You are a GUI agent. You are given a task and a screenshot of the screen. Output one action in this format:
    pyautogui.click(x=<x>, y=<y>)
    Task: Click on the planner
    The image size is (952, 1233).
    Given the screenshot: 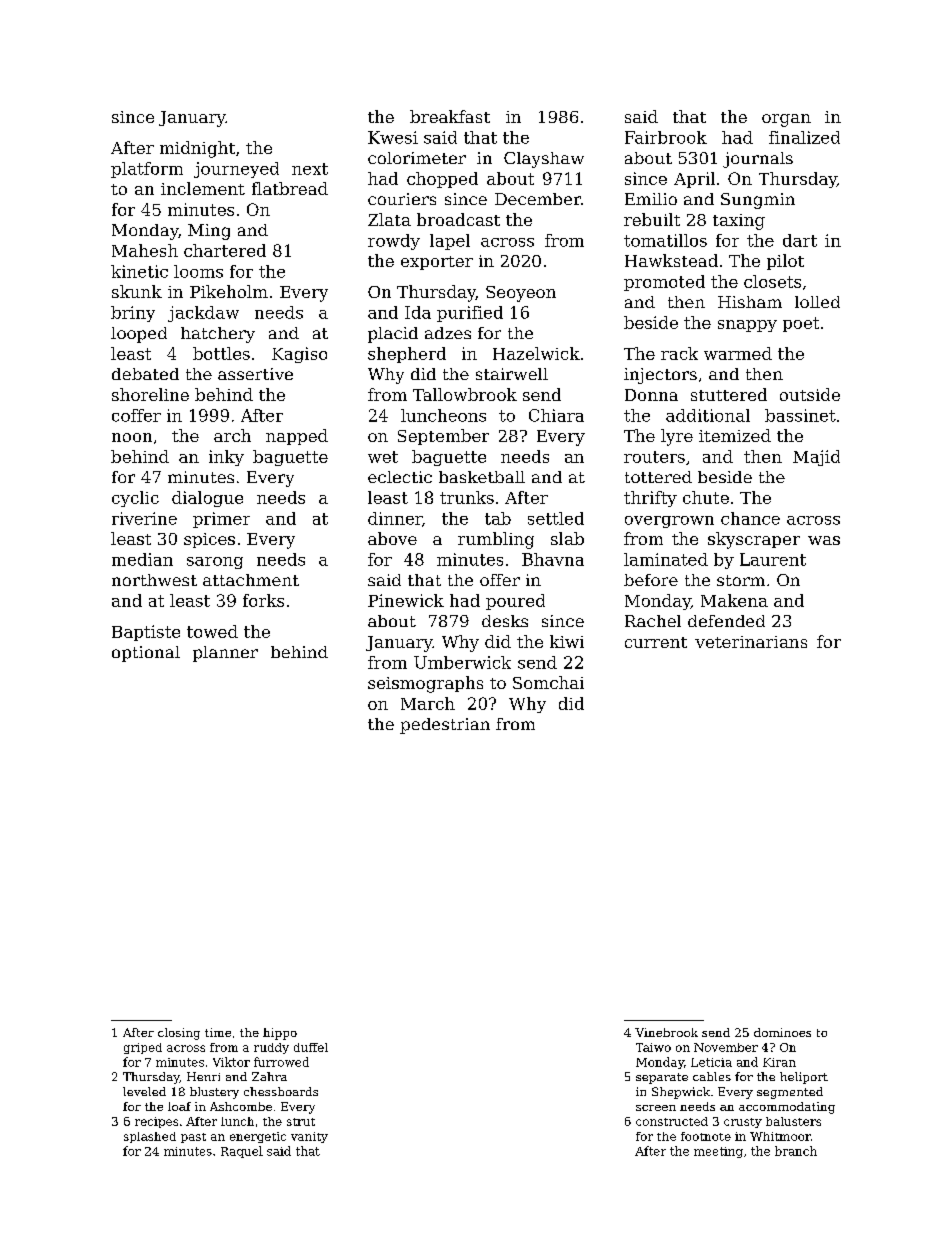 What is the action you would take?
    pyautogui.click(x=225, y=654)
